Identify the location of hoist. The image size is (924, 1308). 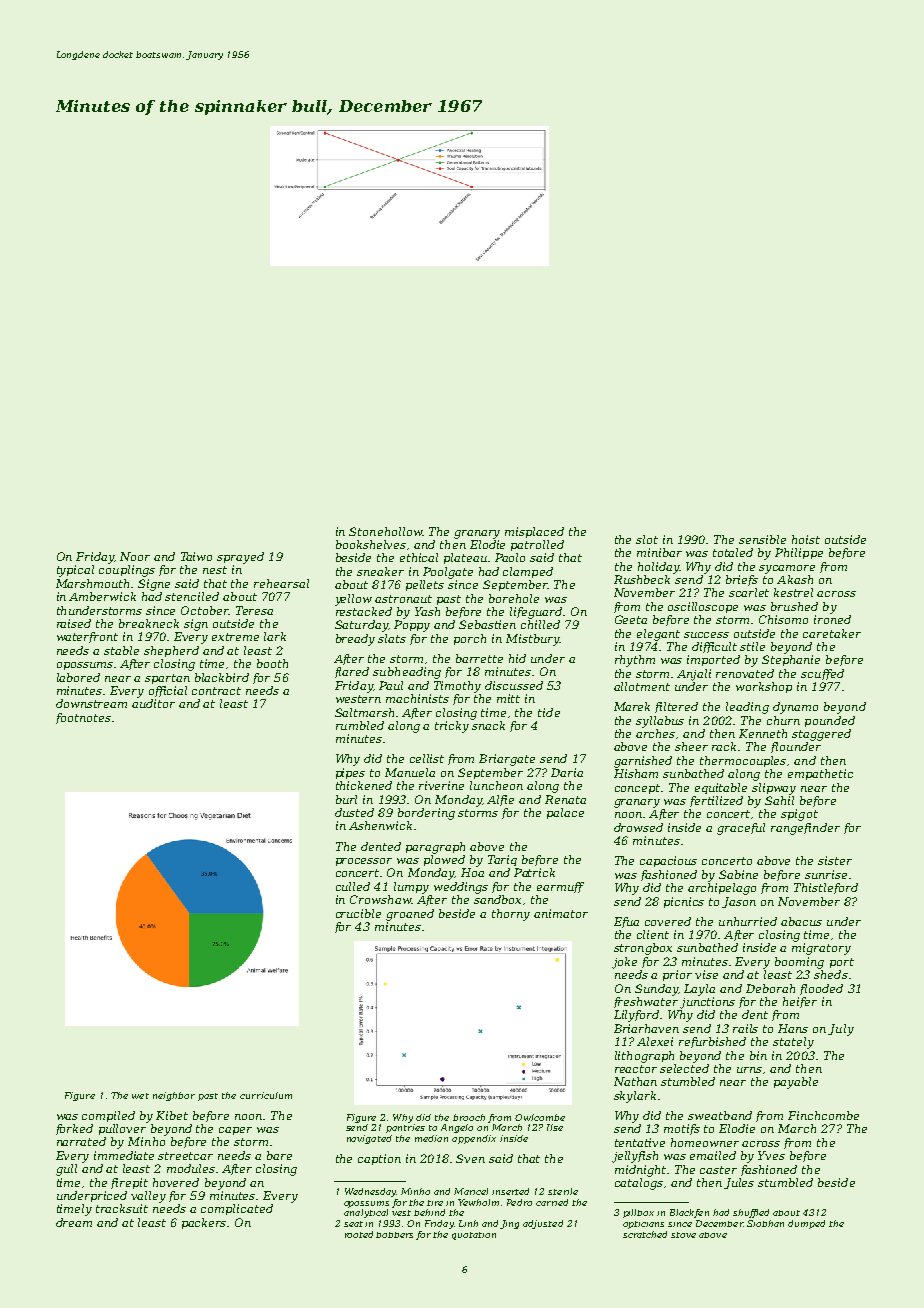
(806, 539).
